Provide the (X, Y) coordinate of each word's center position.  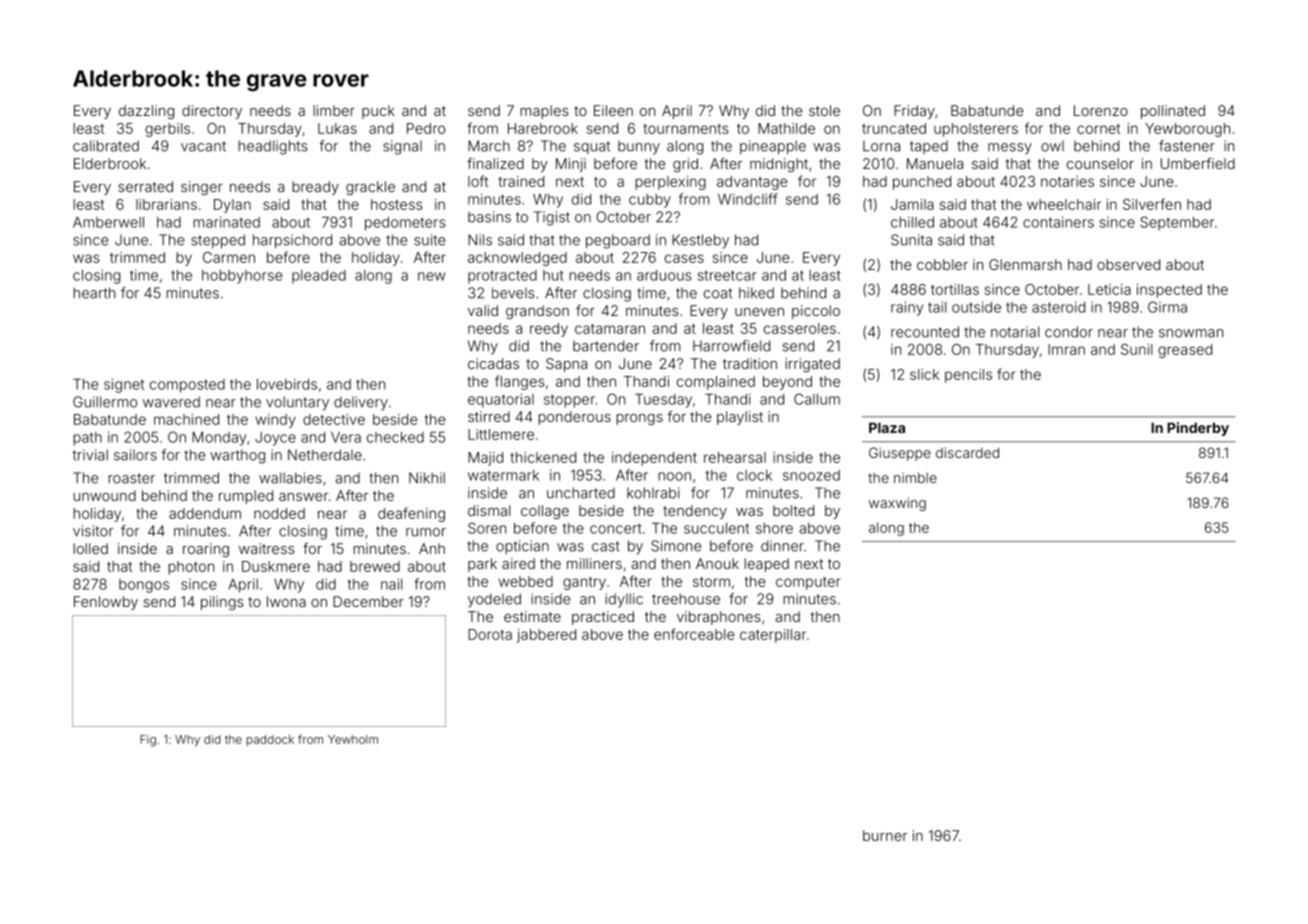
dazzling (146, 112)
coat (718, 293)
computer (808, 583)
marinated (226, 222)
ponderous (574, 418)
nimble (915, 477)
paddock (270, 740)
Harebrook (543, 128)
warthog (237, 456)
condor (1069, 332)
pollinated (1173, 112)
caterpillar (773, 636)
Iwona (286, 601)
